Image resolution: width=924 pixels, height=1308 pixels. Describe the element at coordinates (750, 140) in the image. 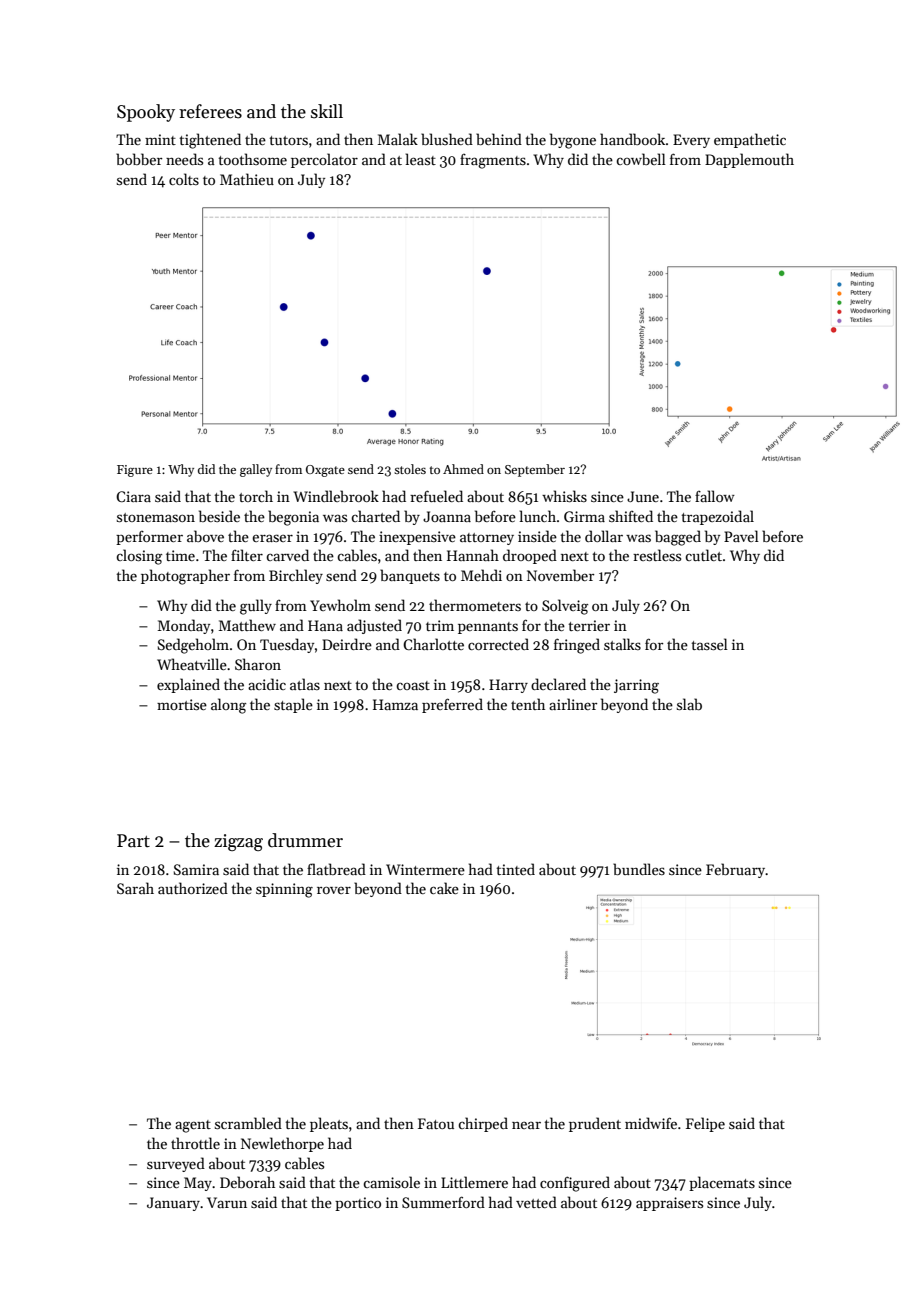

I see `empathetic` at that location.
